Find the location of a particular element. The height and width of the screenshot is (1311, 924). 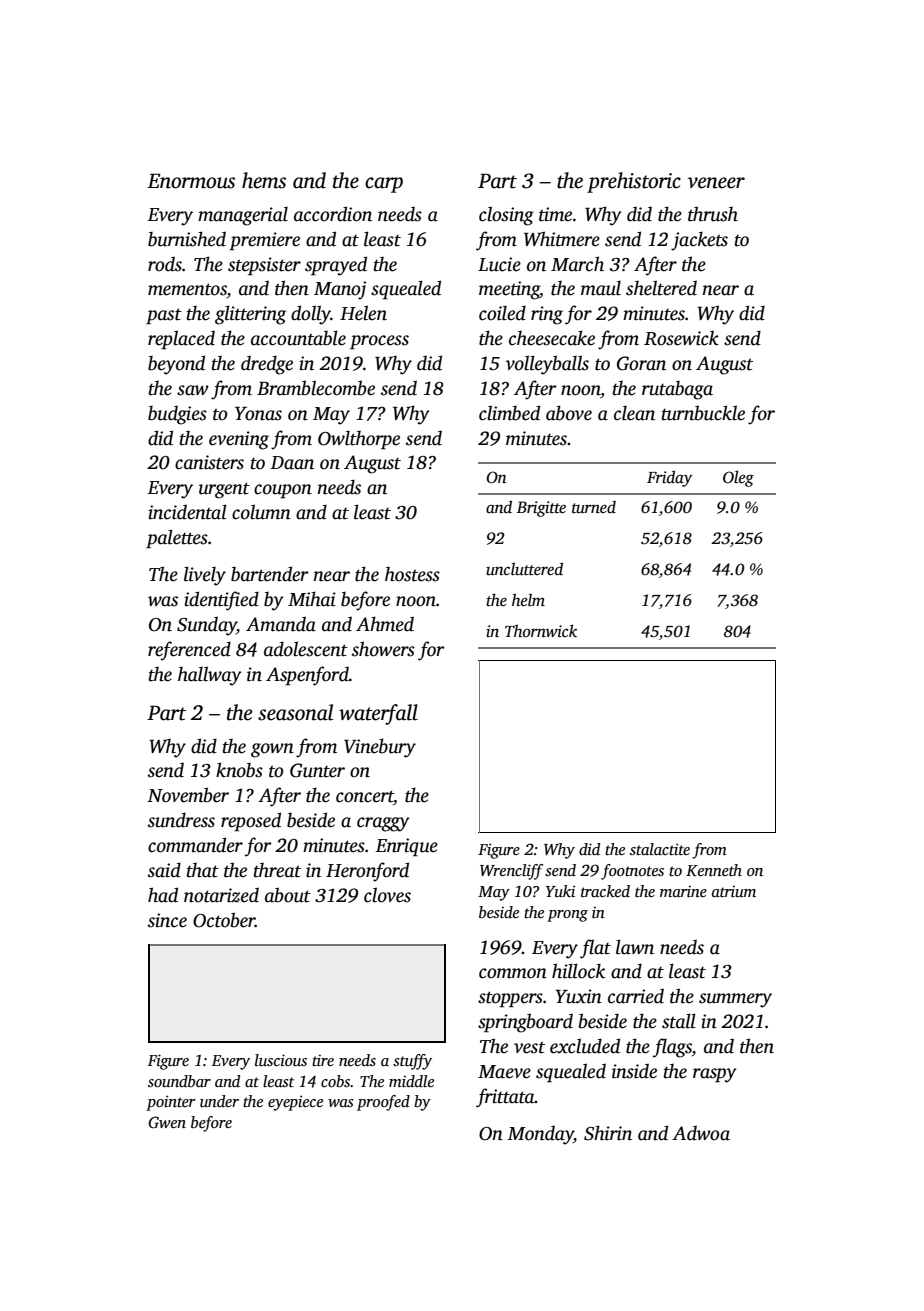

Lucie is located at coordinates (499, 264).
